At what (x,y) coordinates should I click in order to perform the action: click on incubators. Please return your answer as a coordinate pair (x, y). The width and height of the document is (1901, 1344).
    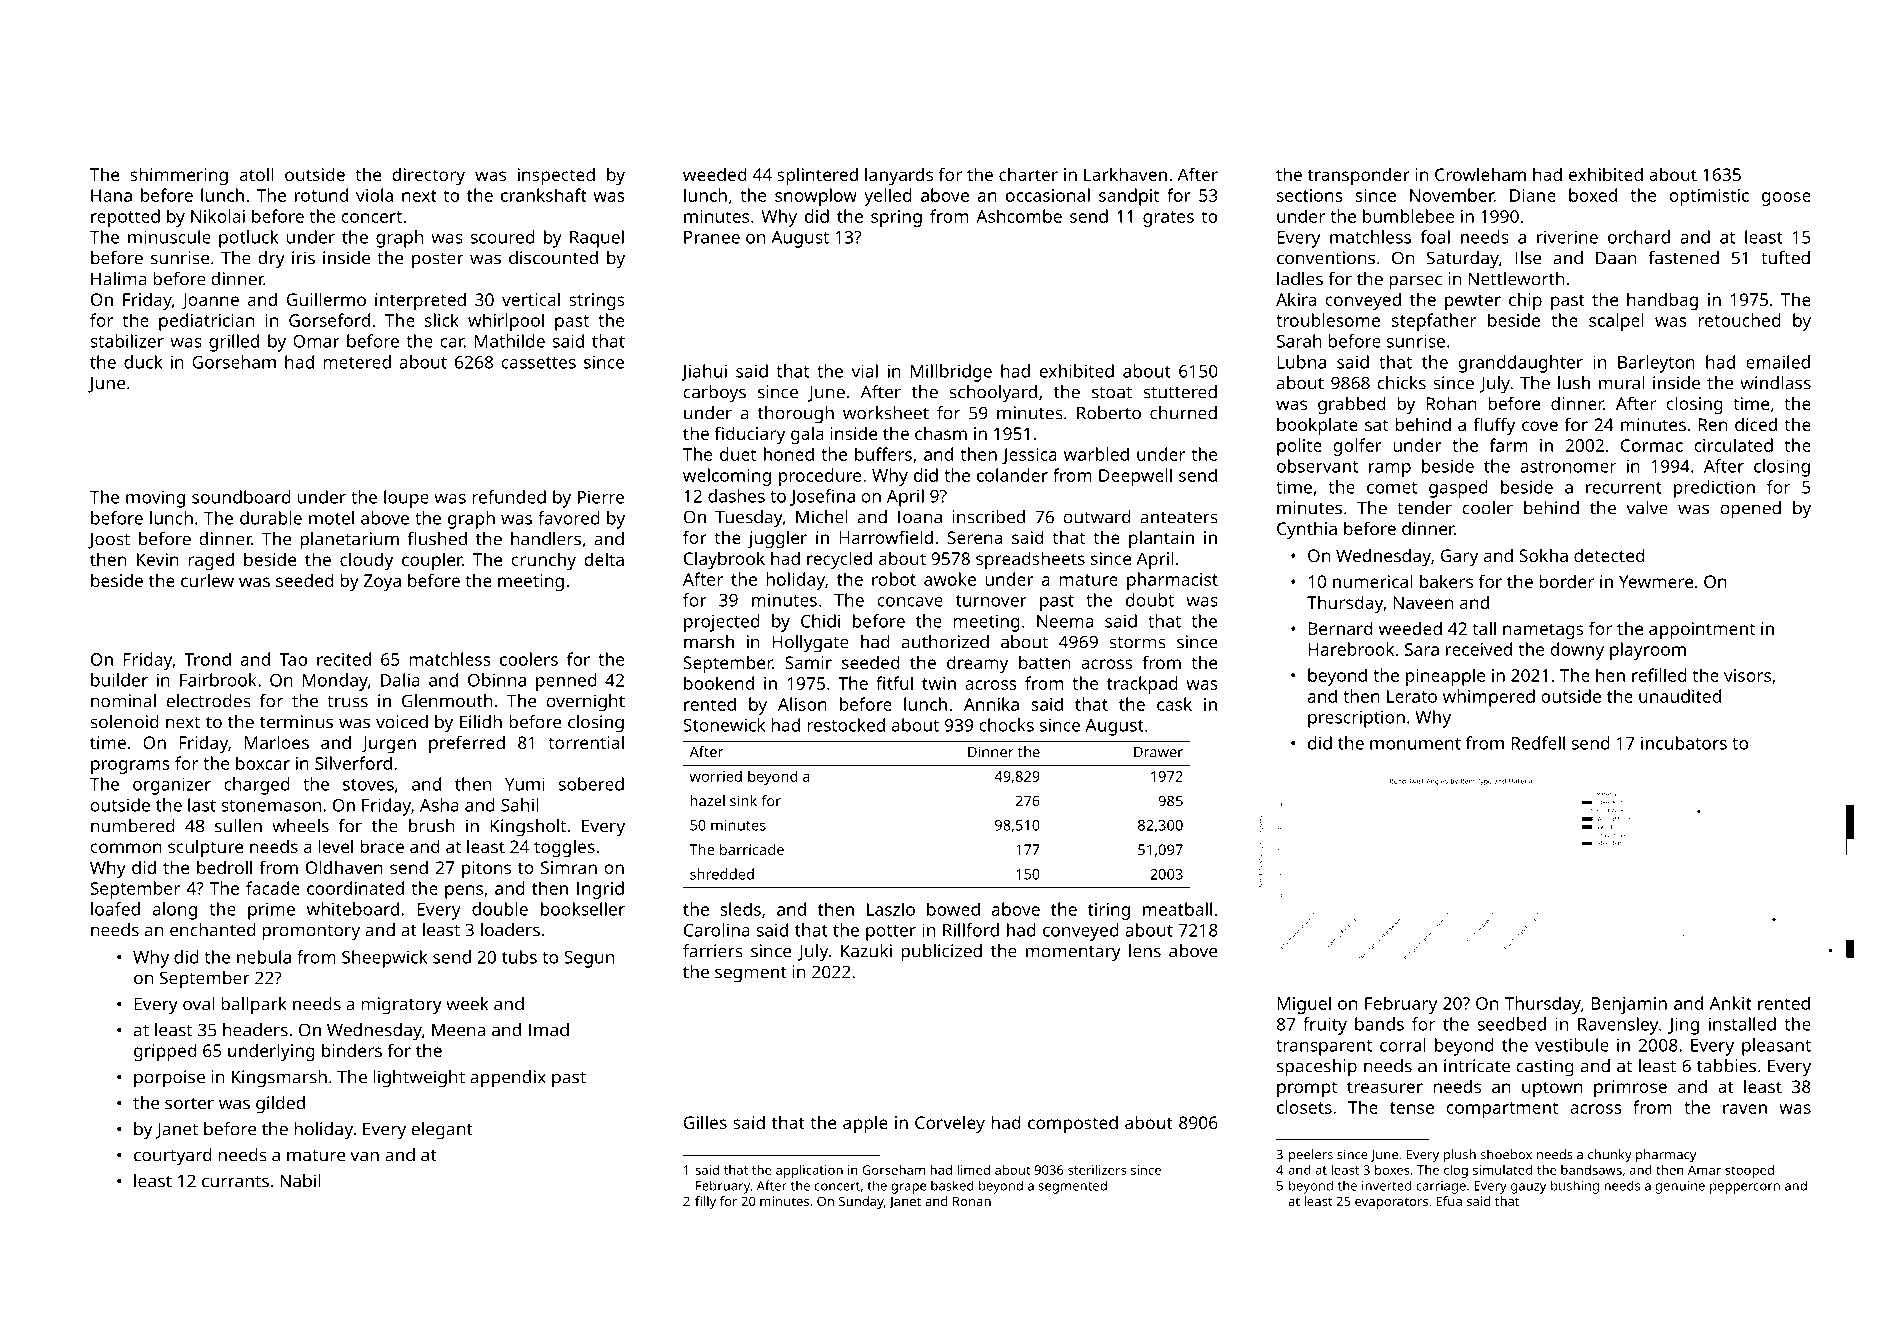
    Looking at the image, I should click on (1684, 743).
